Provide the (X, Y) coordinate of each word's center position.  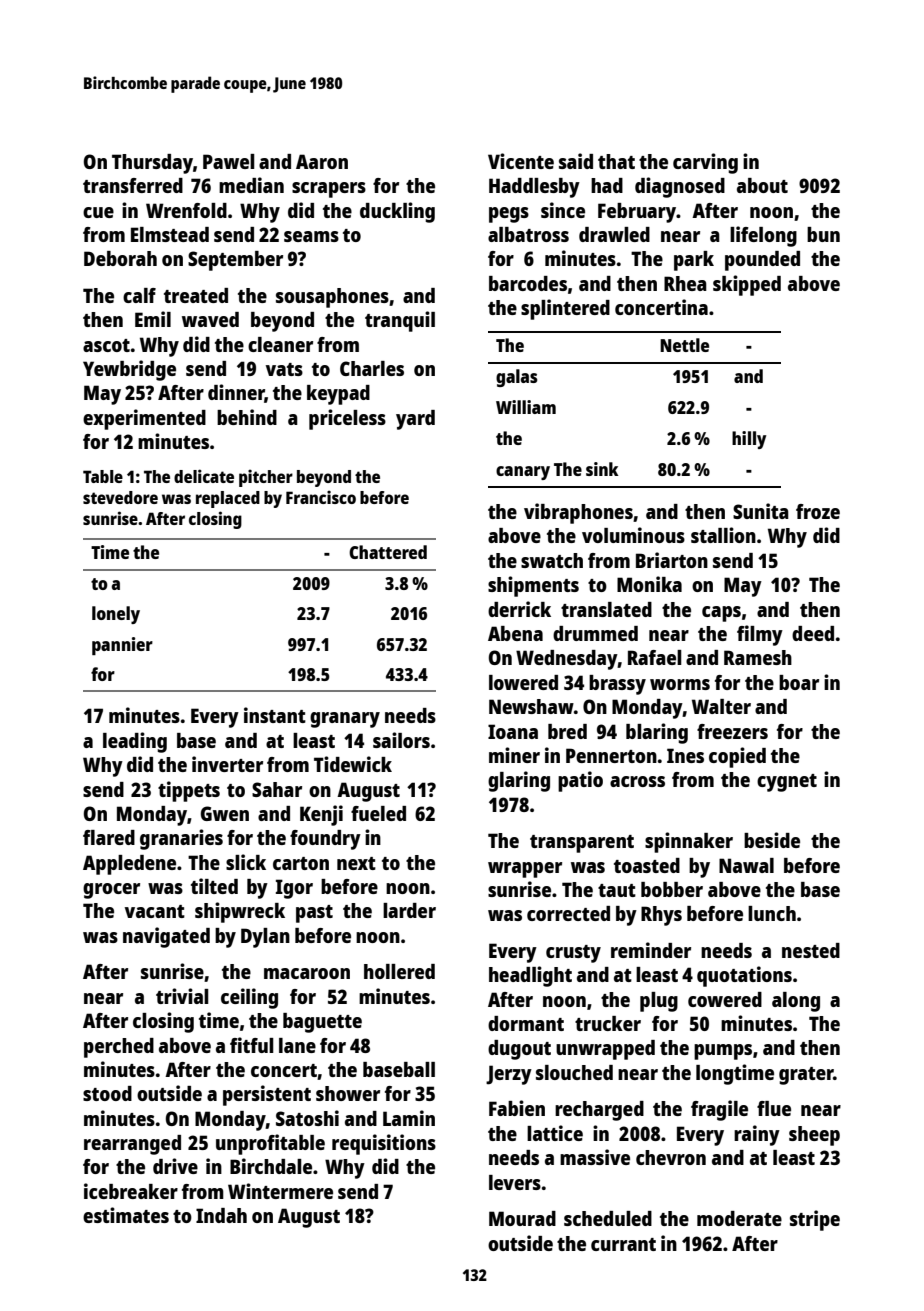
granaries (181, 839)
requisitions (384, 1144)
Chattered (388, 552)
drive (175, 1166)
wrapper (525, 870)
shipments (533, 586)
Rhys (661, 916)
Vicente (521, 161)
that (616, 161)
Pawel (229, 161)
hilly (749, 440)
